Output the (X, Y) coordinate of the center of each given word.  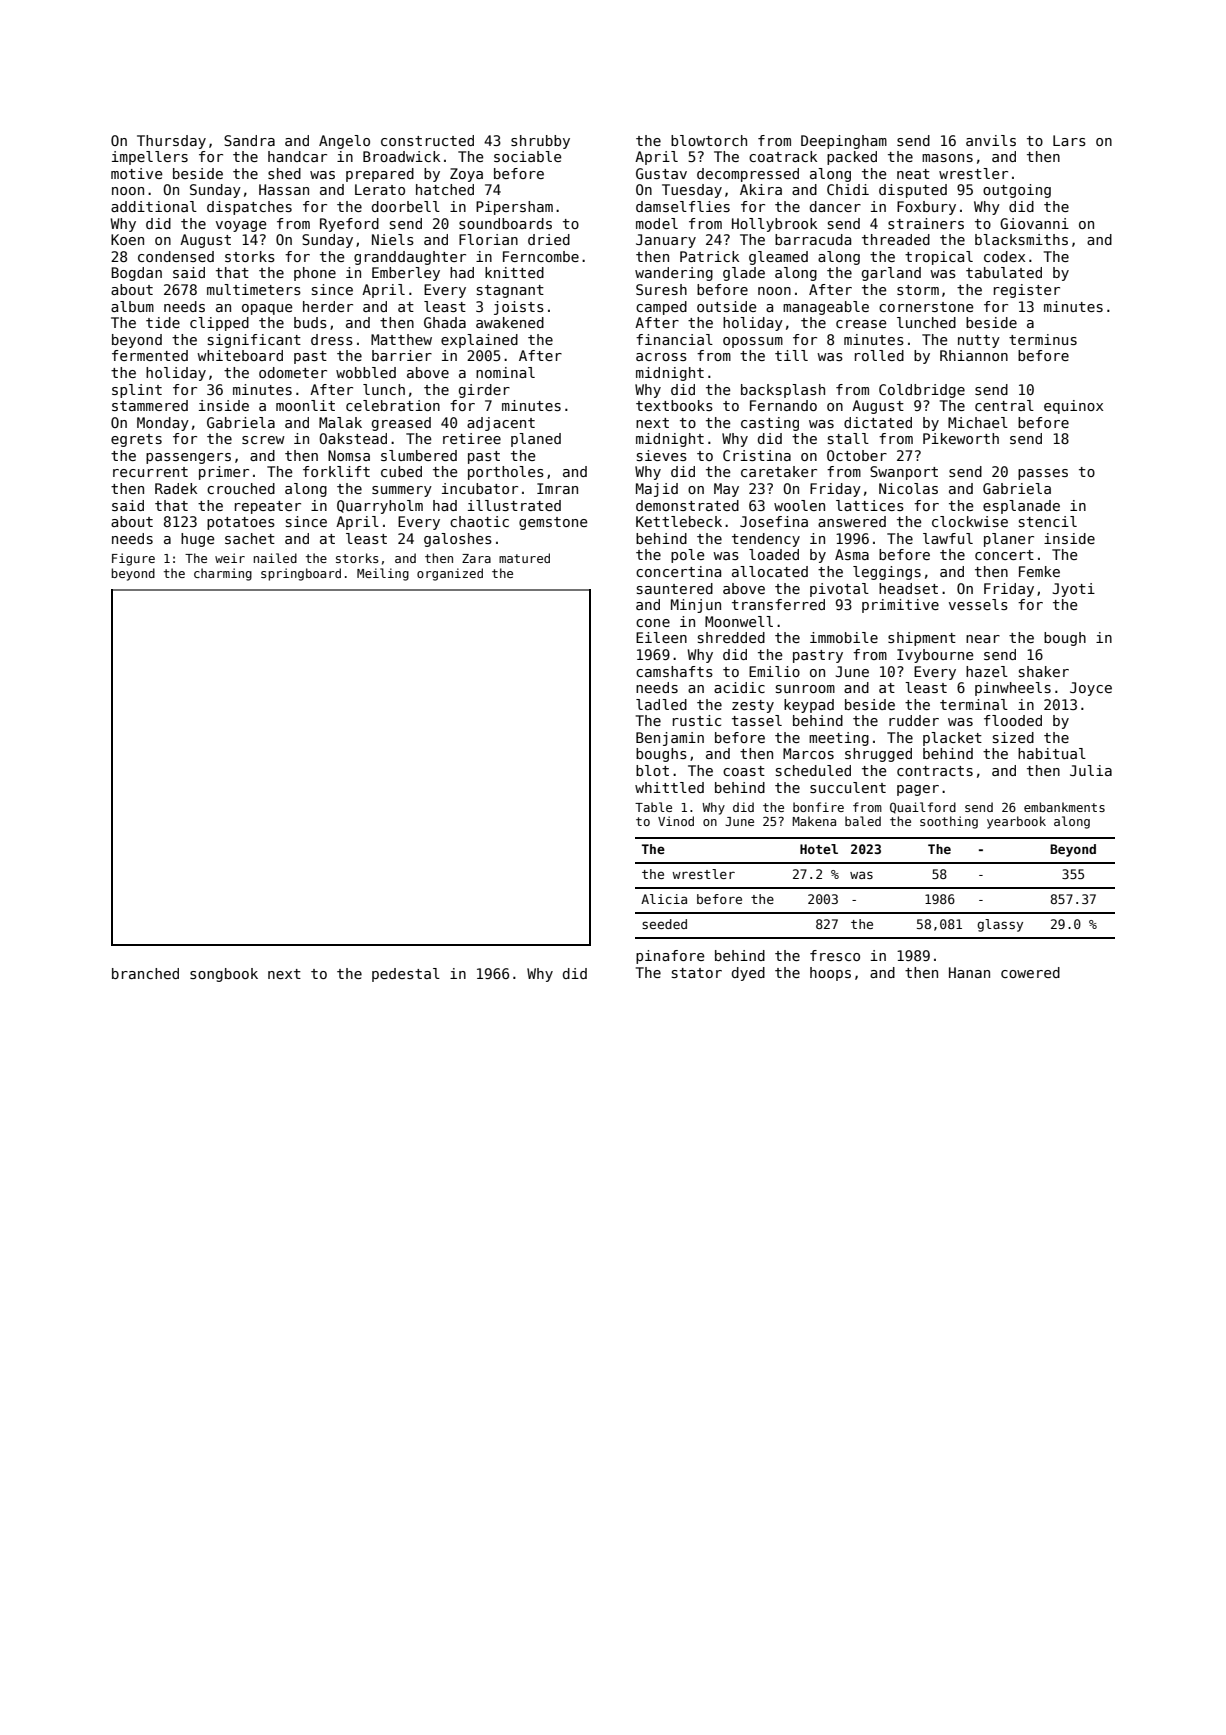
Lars (1069, 140)
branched (145, 973)
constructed (427, 140)
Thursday (171, 142)
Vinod (676, 821)
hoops (830, 974)
